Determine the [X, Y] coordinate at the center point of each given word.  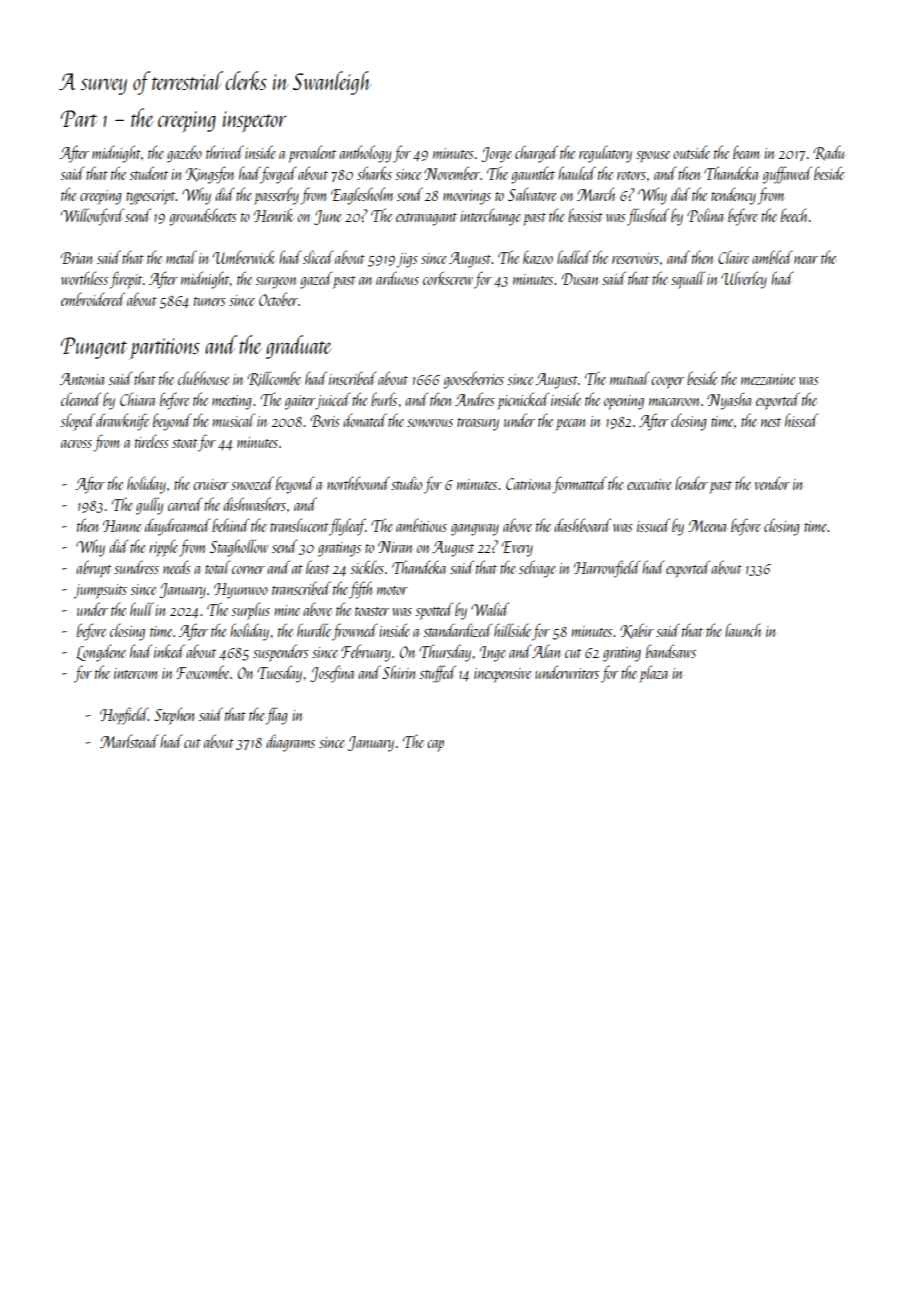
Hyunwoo [241, 591]
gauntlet [533, 175]
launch [743, 630]
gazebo [184, 154]
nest [771, 422]
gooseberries [474, 380]
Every [517, 549]
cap [435, 746]
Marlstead [129, 741]
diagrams [290, 743]
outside [691, 152]
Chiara [138, 399]
